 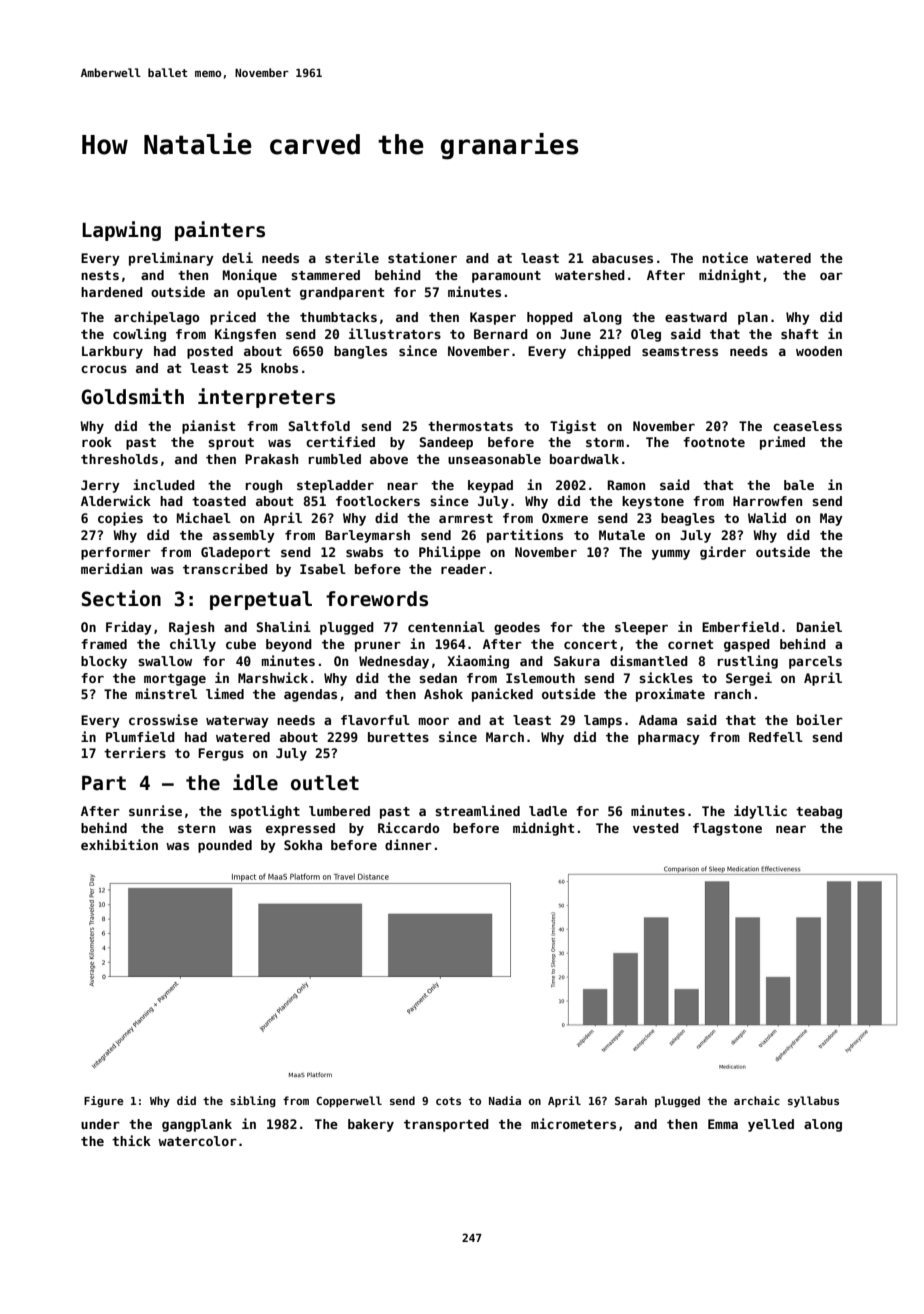 What do you see at coordinates (771, 1125) in the screenshot?
I see `yelled` at bounding box center [771, 1125].
